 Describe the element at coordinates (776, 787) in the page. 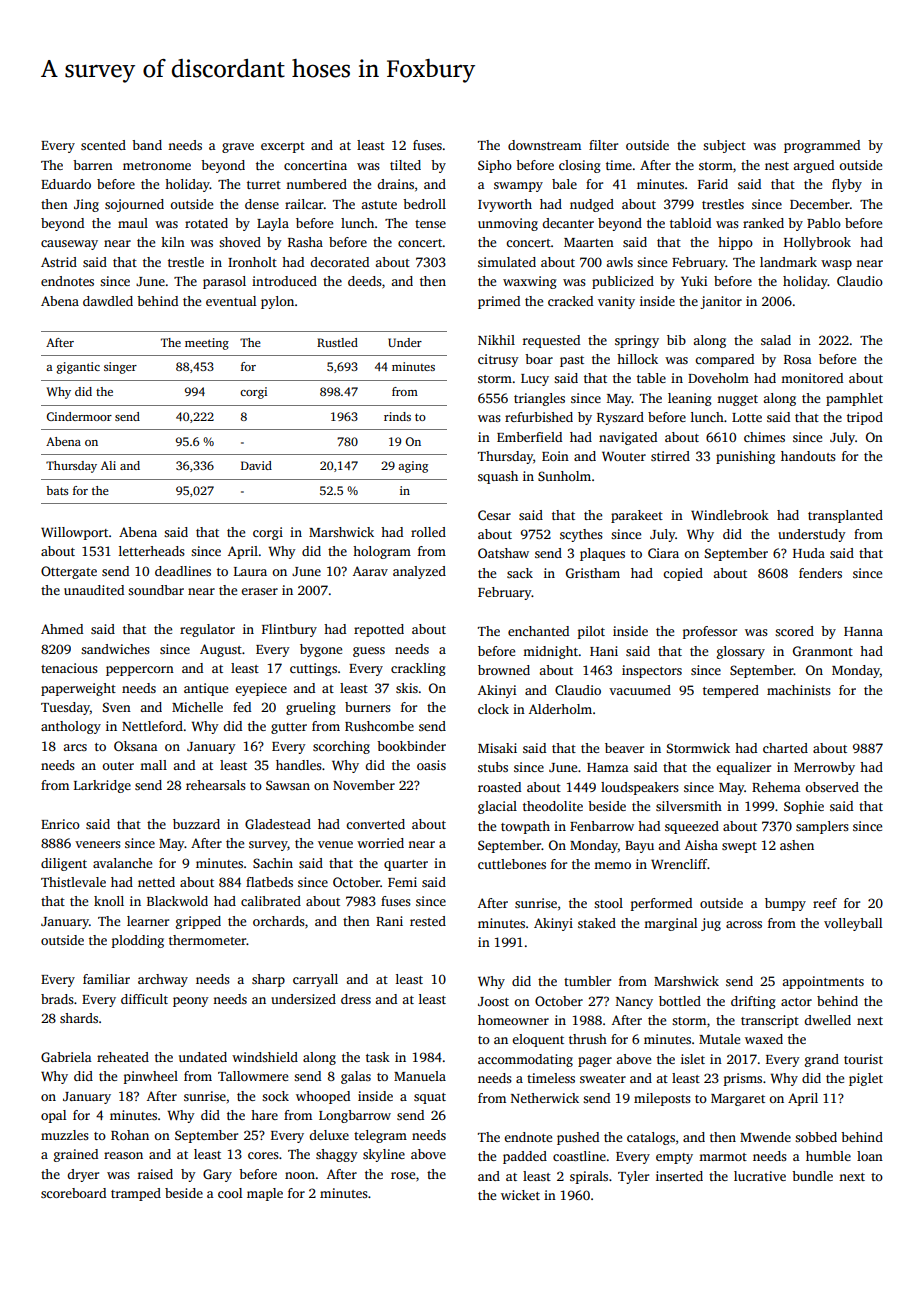

I see `Rehema` at that location.
